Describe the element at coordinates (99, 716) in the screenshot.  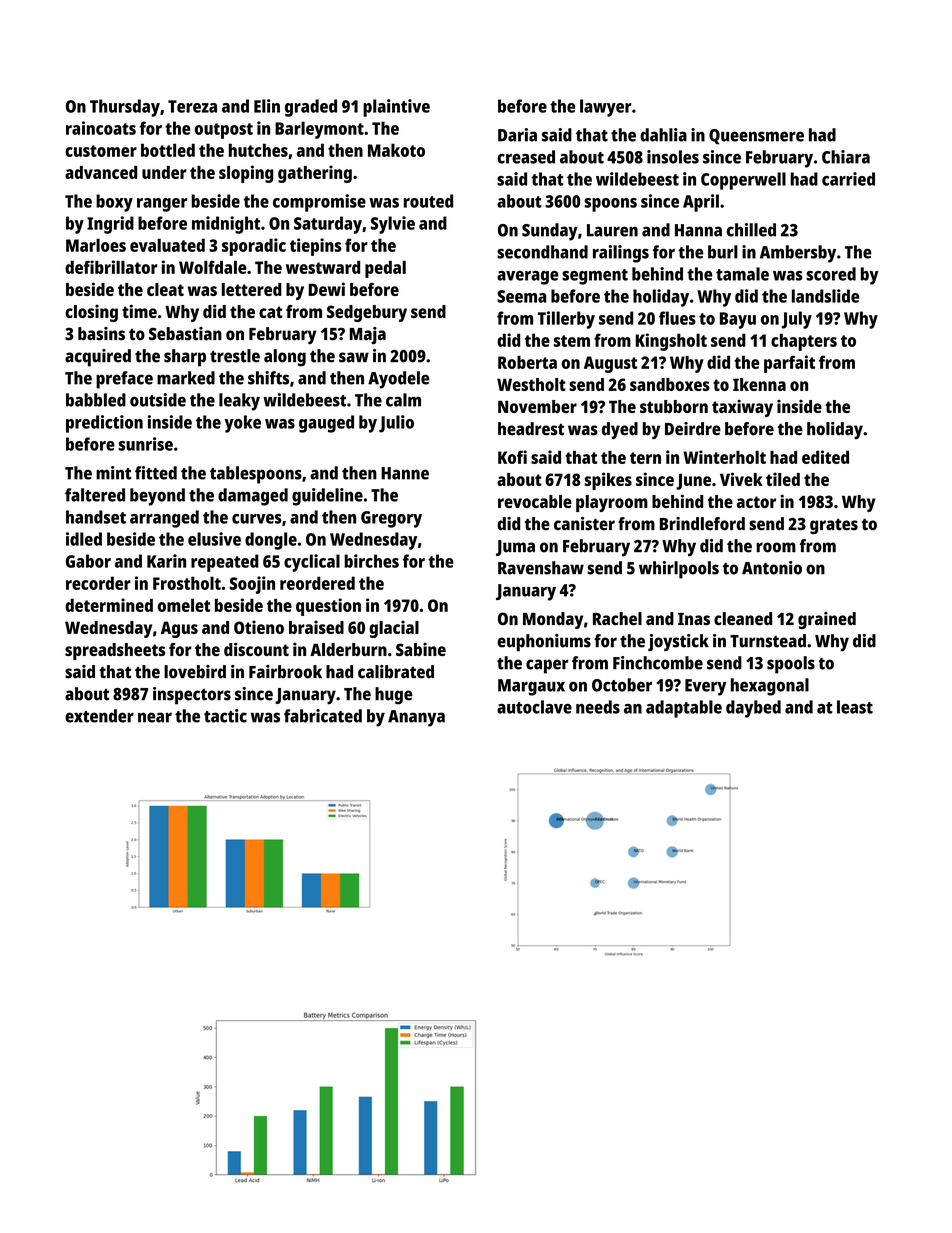
I see `extender` at that location.
